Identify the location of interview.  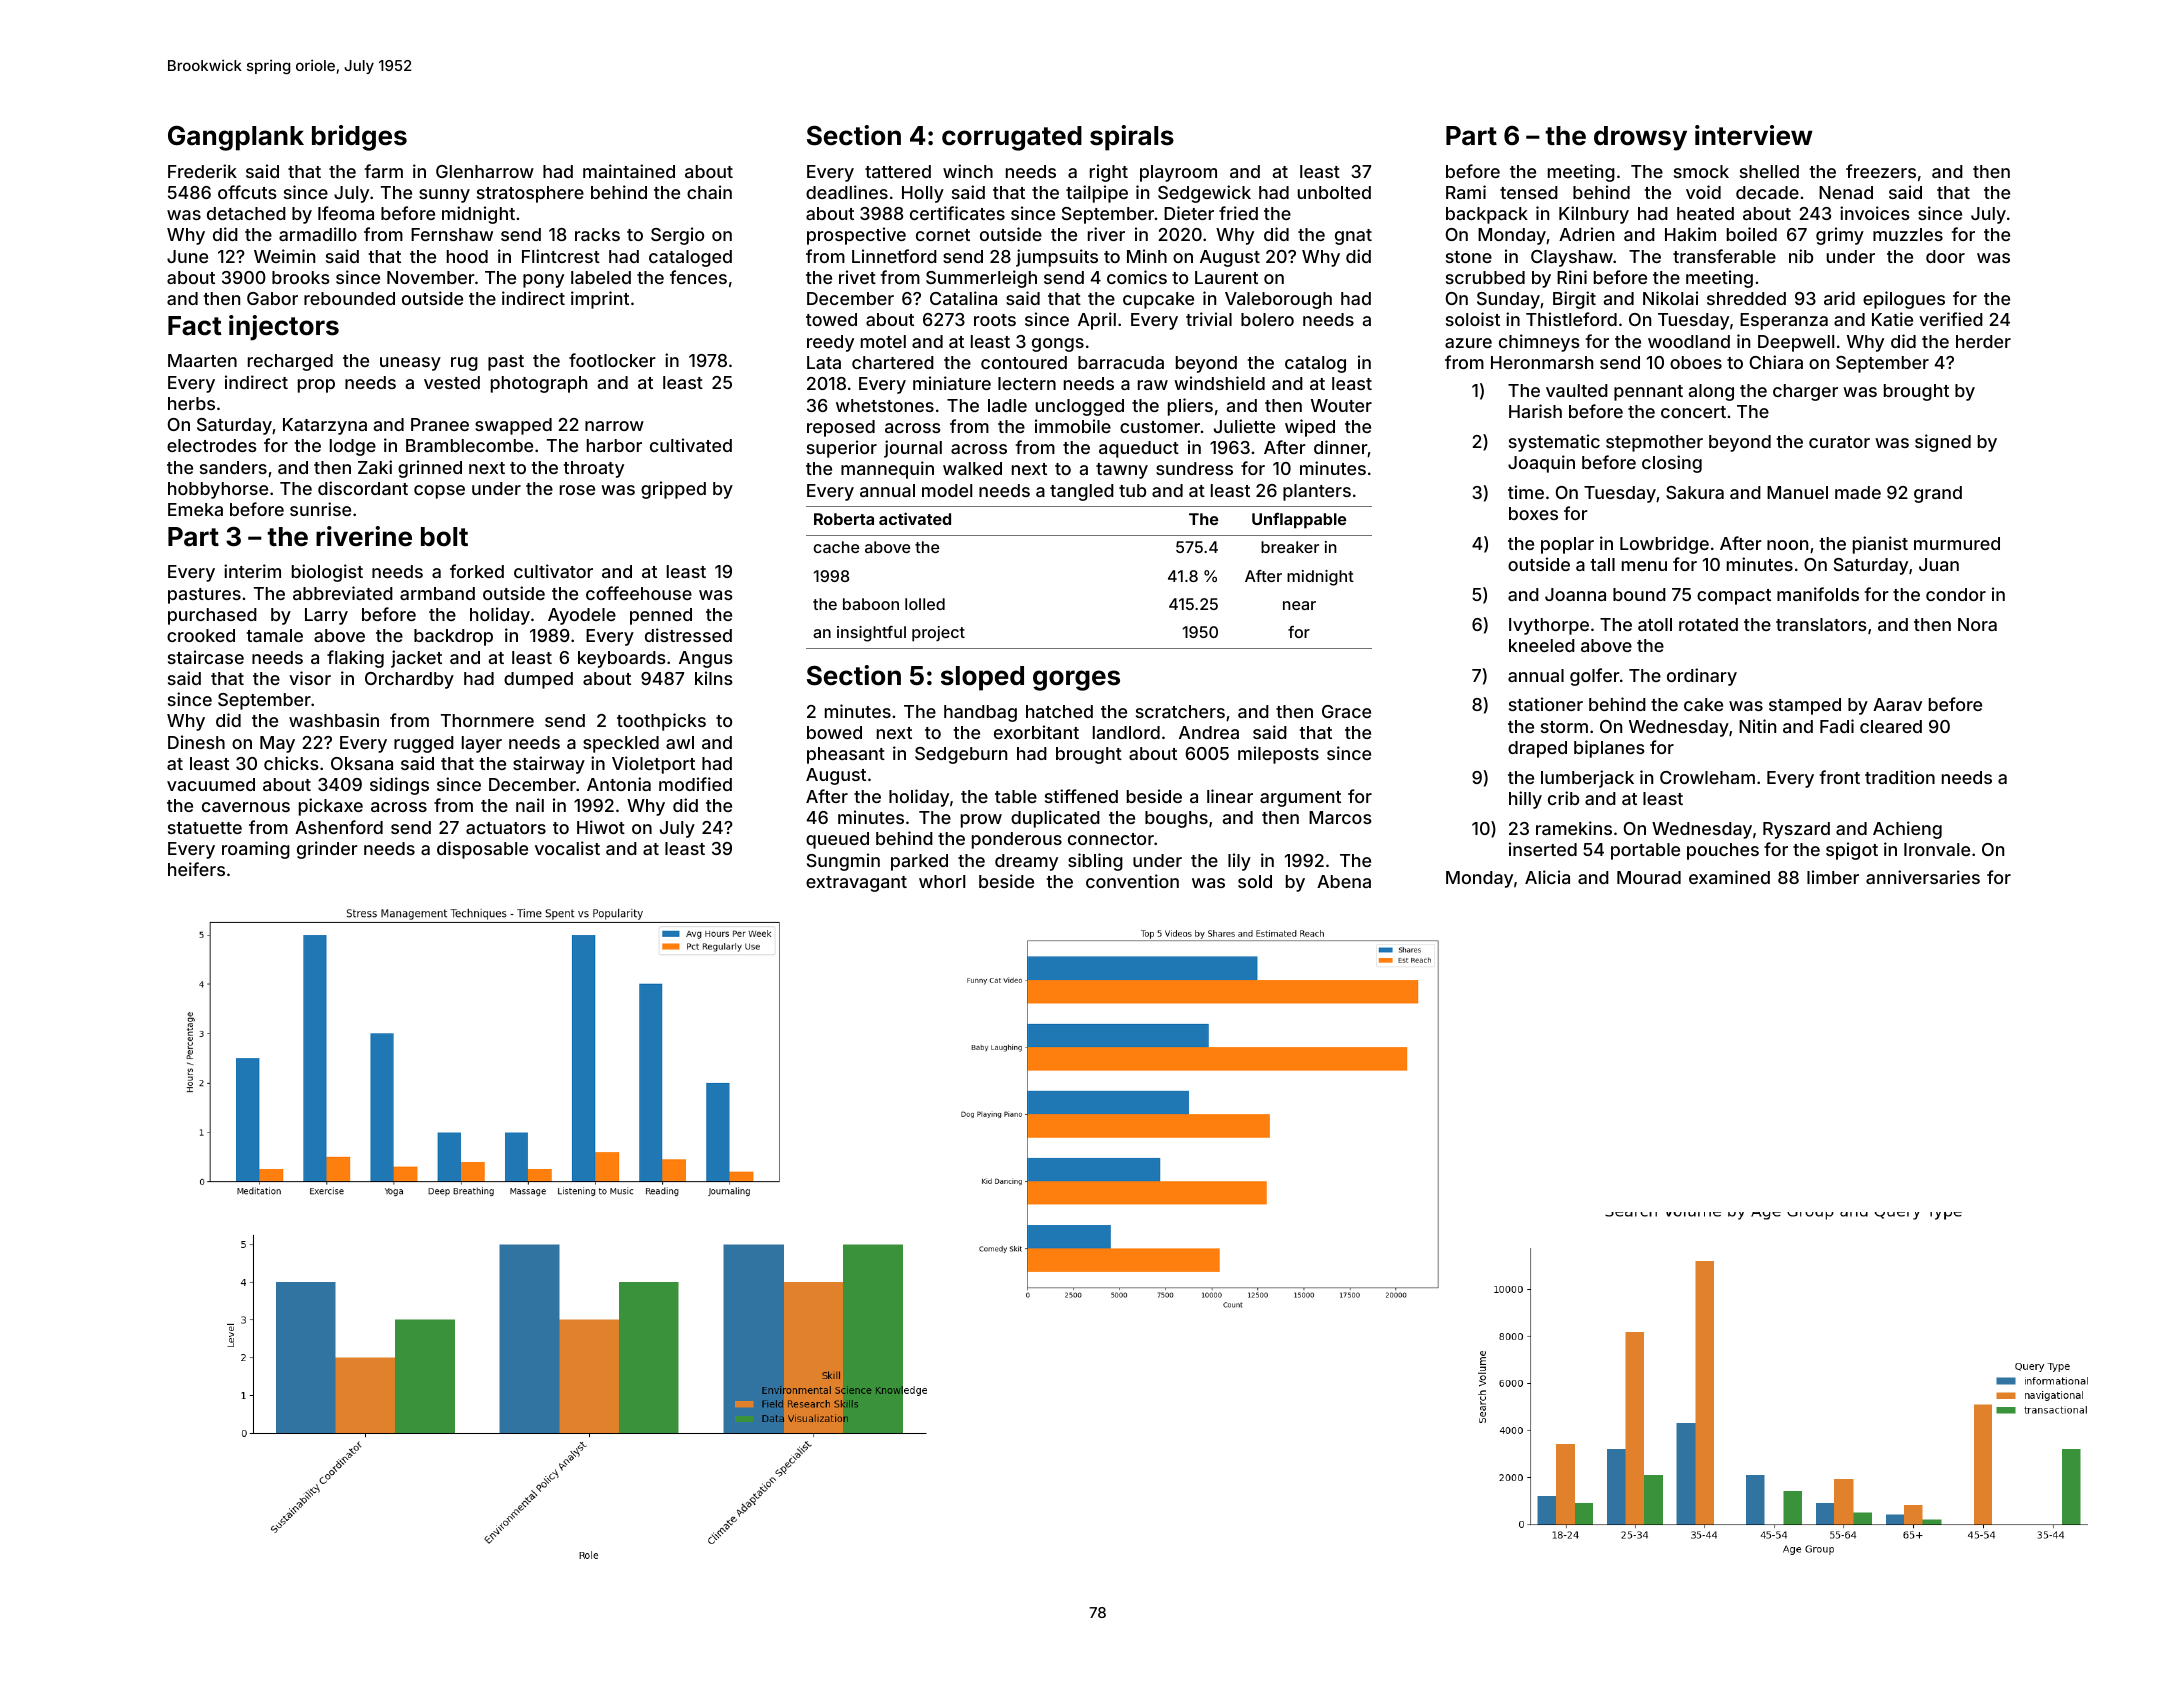
(1754, 135).
